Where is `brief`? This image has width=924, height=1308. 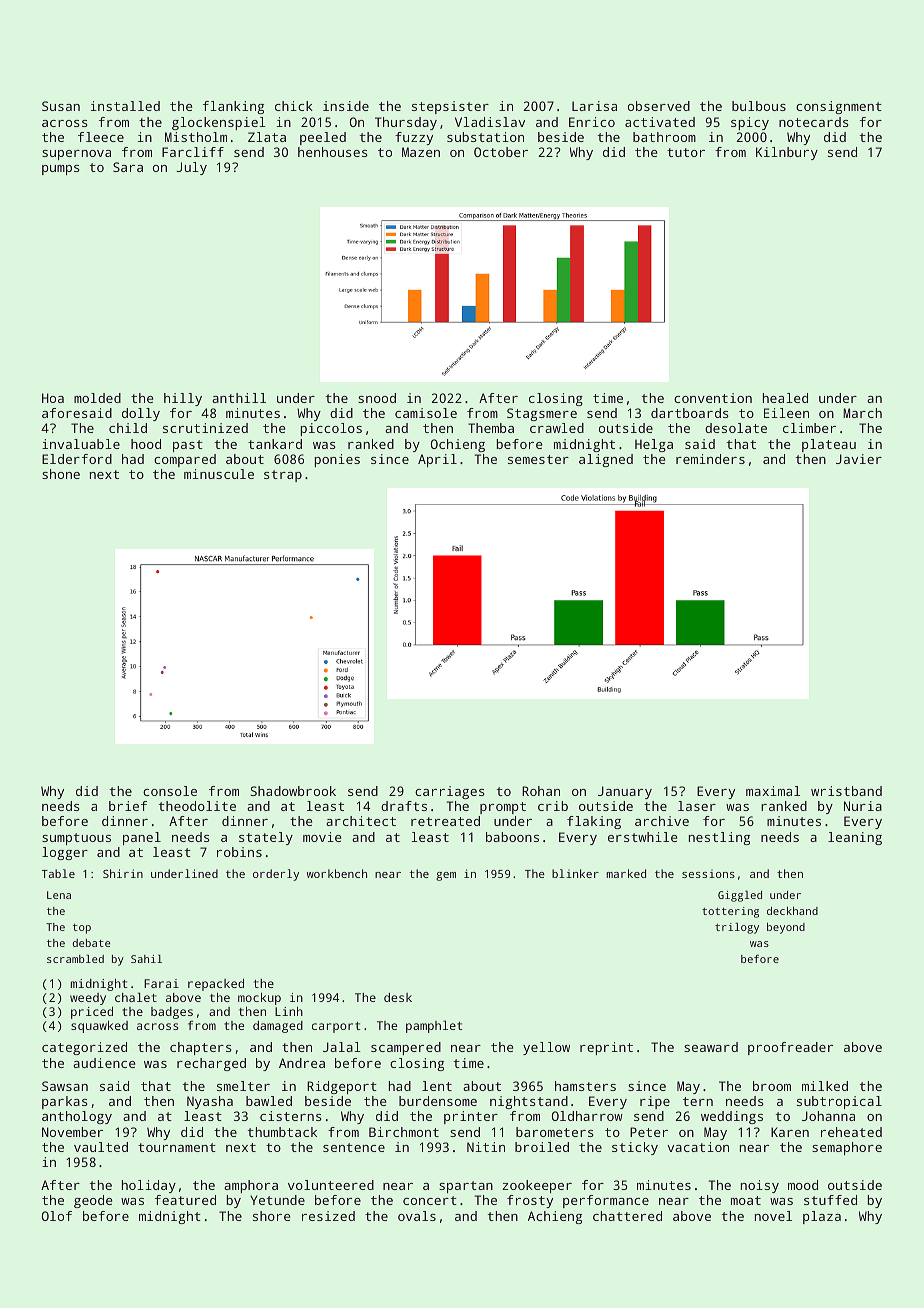 brief is located at coordinates (128, 806).
